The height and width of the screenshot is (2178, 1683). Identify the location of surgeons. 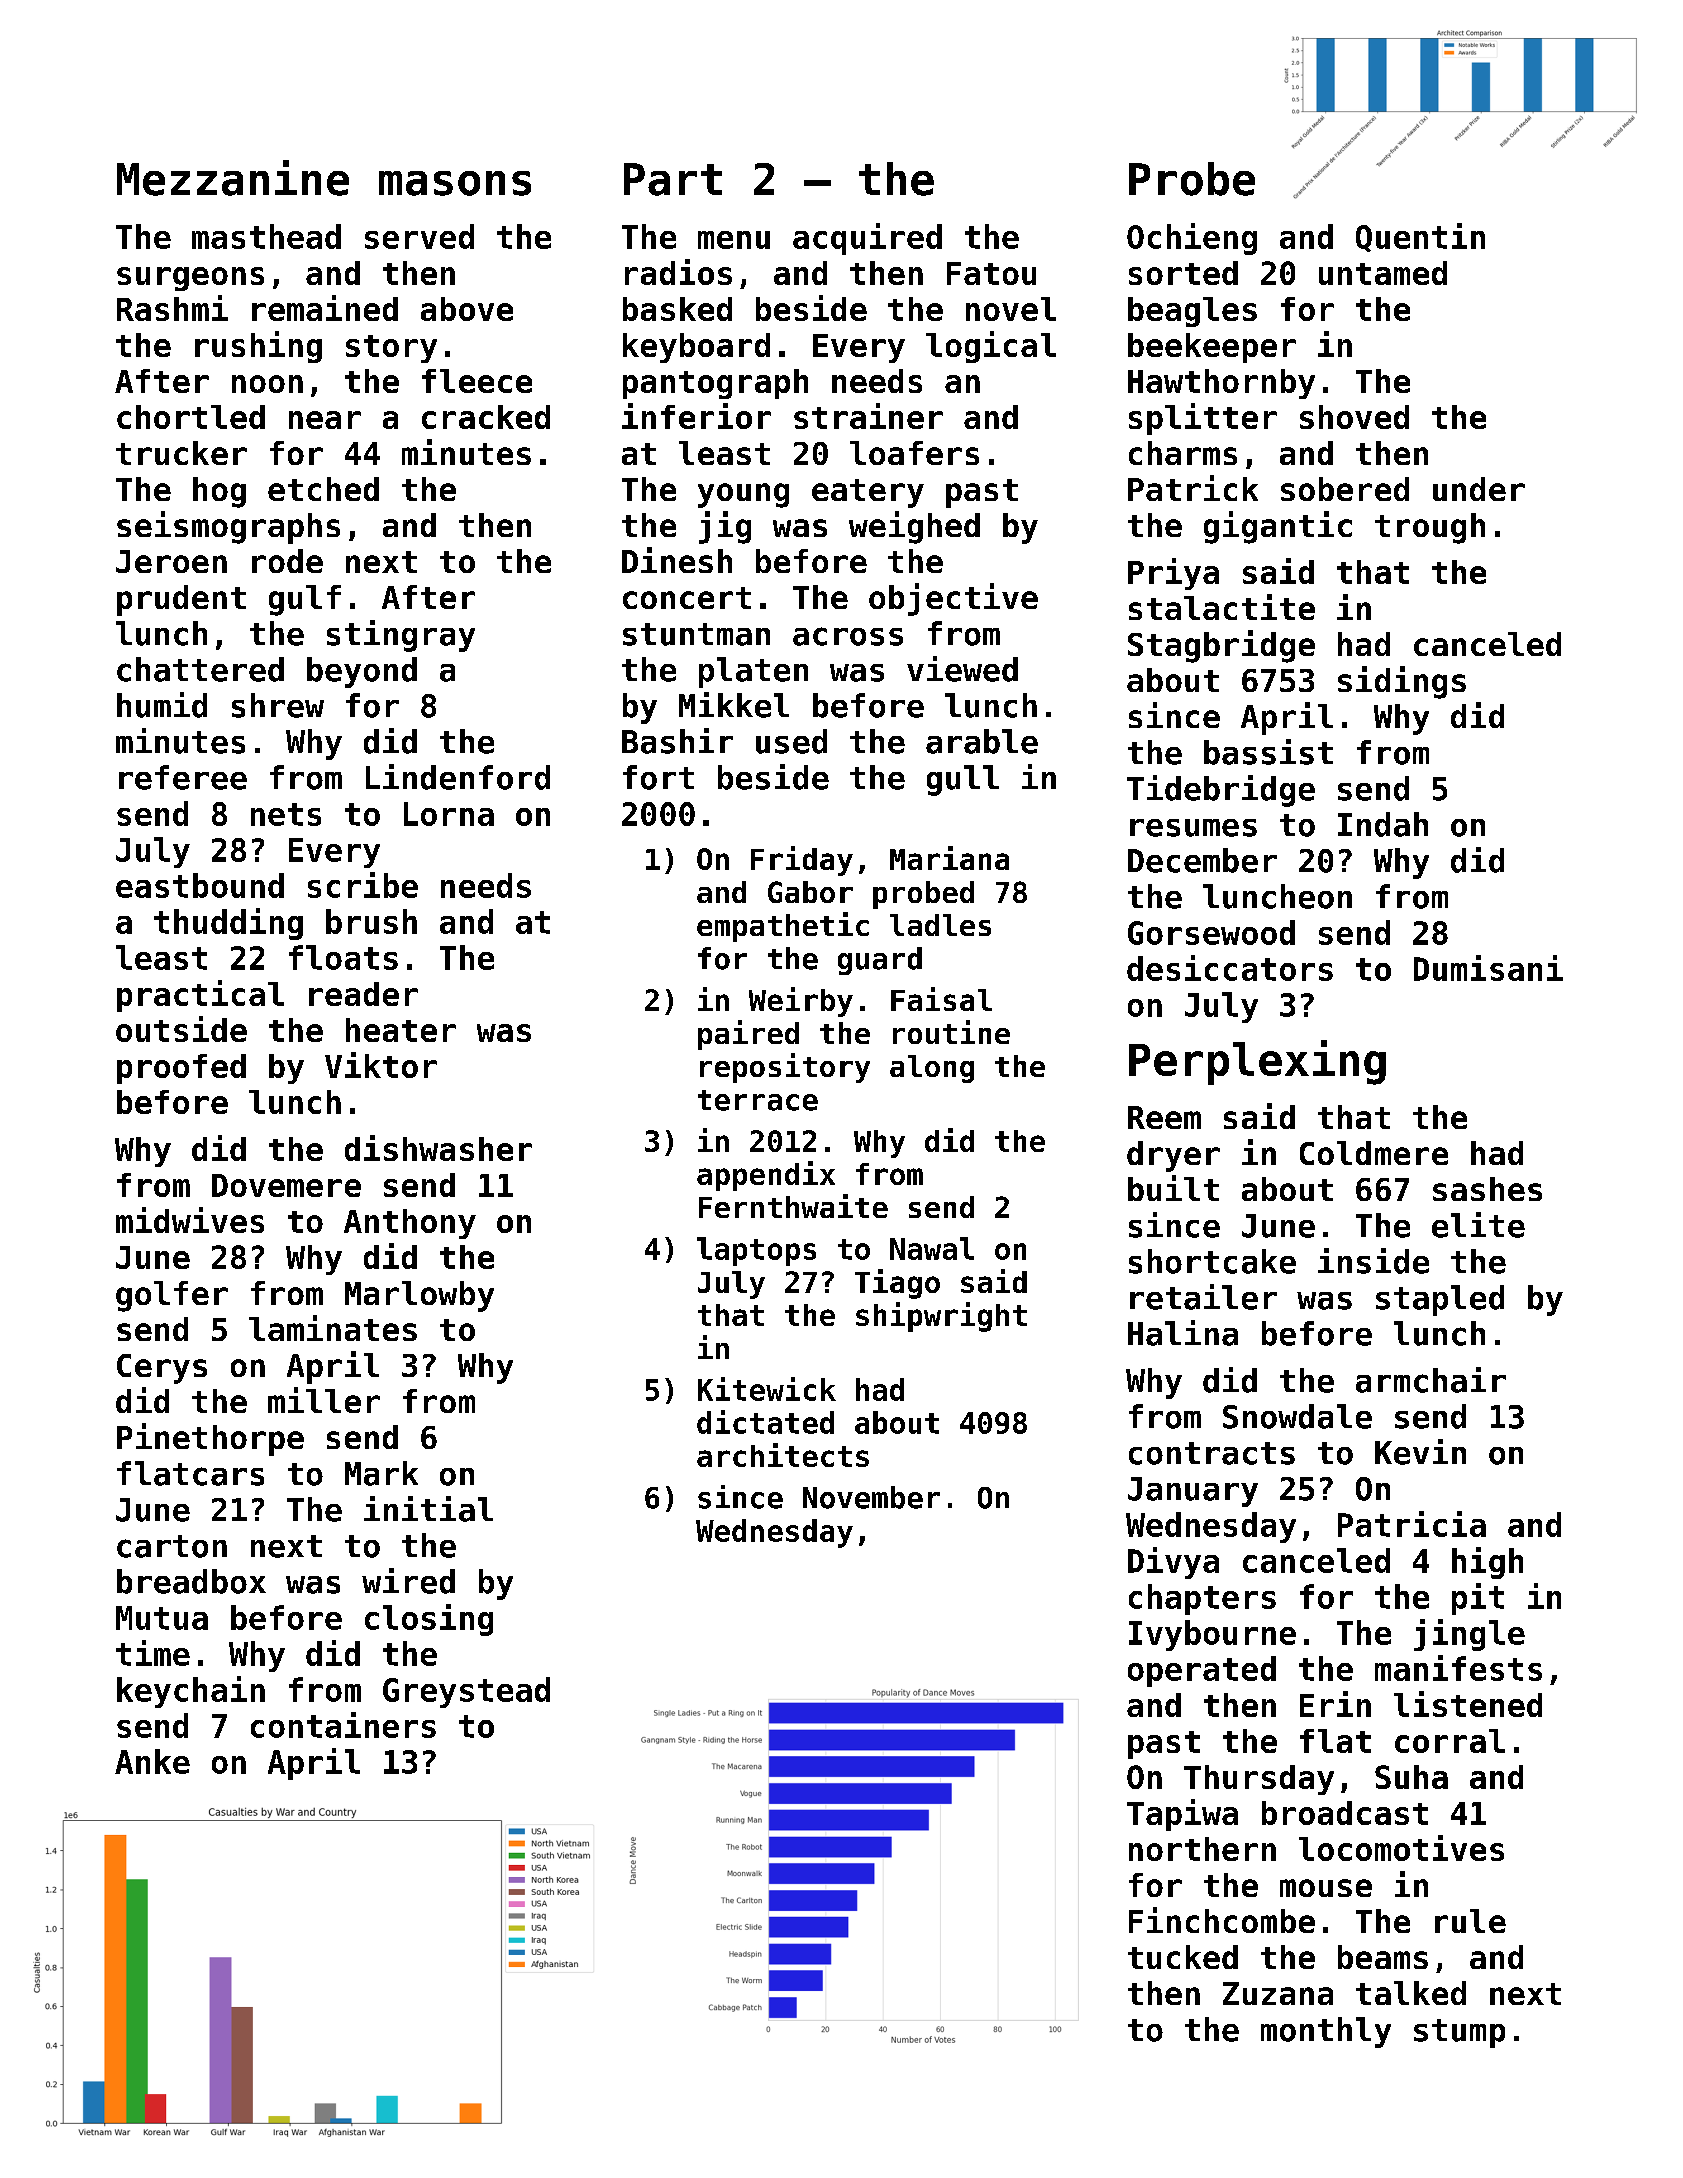
(190, 279).
